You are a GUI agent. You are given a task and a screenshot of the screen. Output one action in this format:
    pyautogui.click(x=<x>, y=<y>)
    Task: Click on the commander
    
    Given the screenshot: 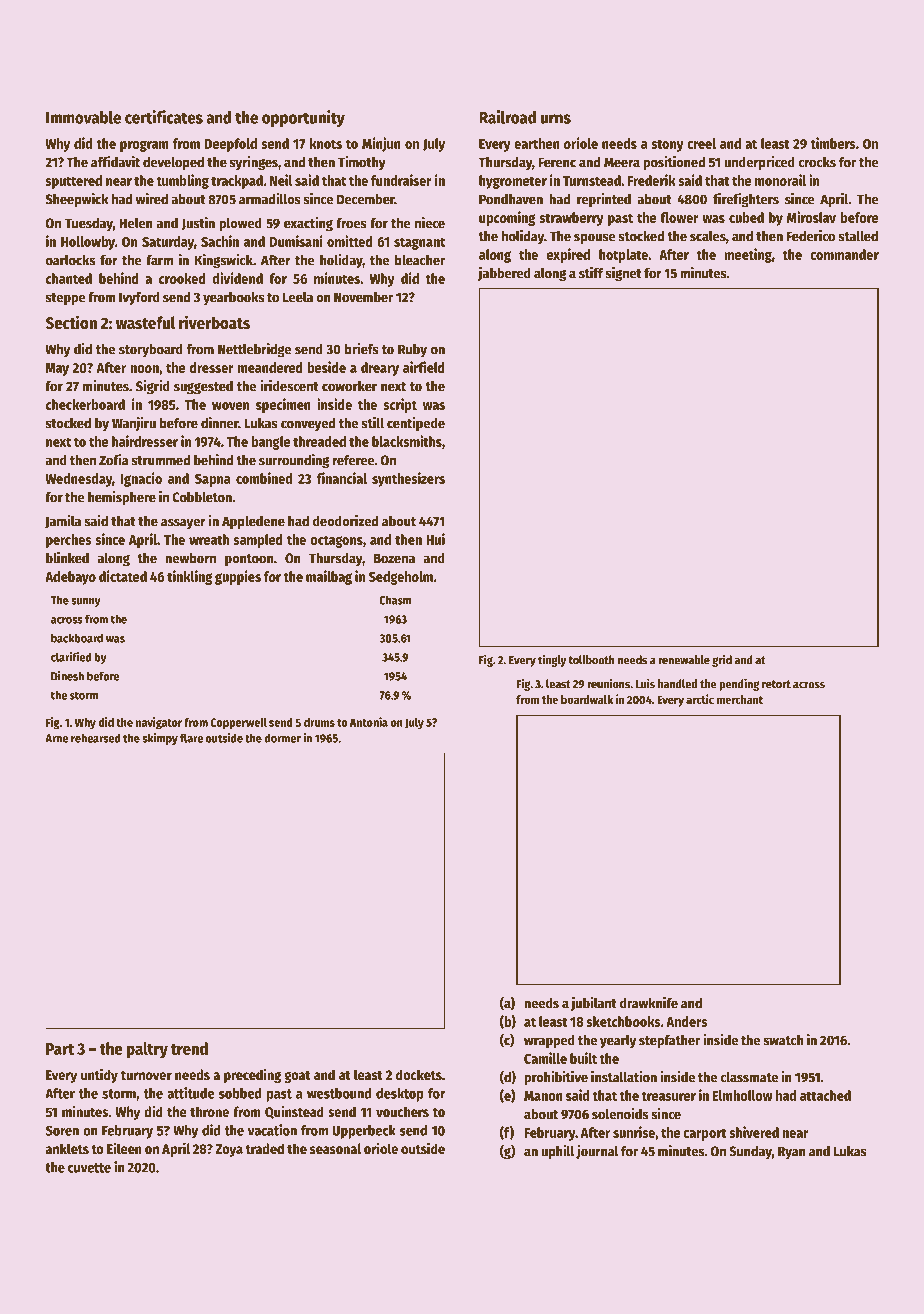 What is the action you would take?
    pyautogui.click(x=844, y=254)
